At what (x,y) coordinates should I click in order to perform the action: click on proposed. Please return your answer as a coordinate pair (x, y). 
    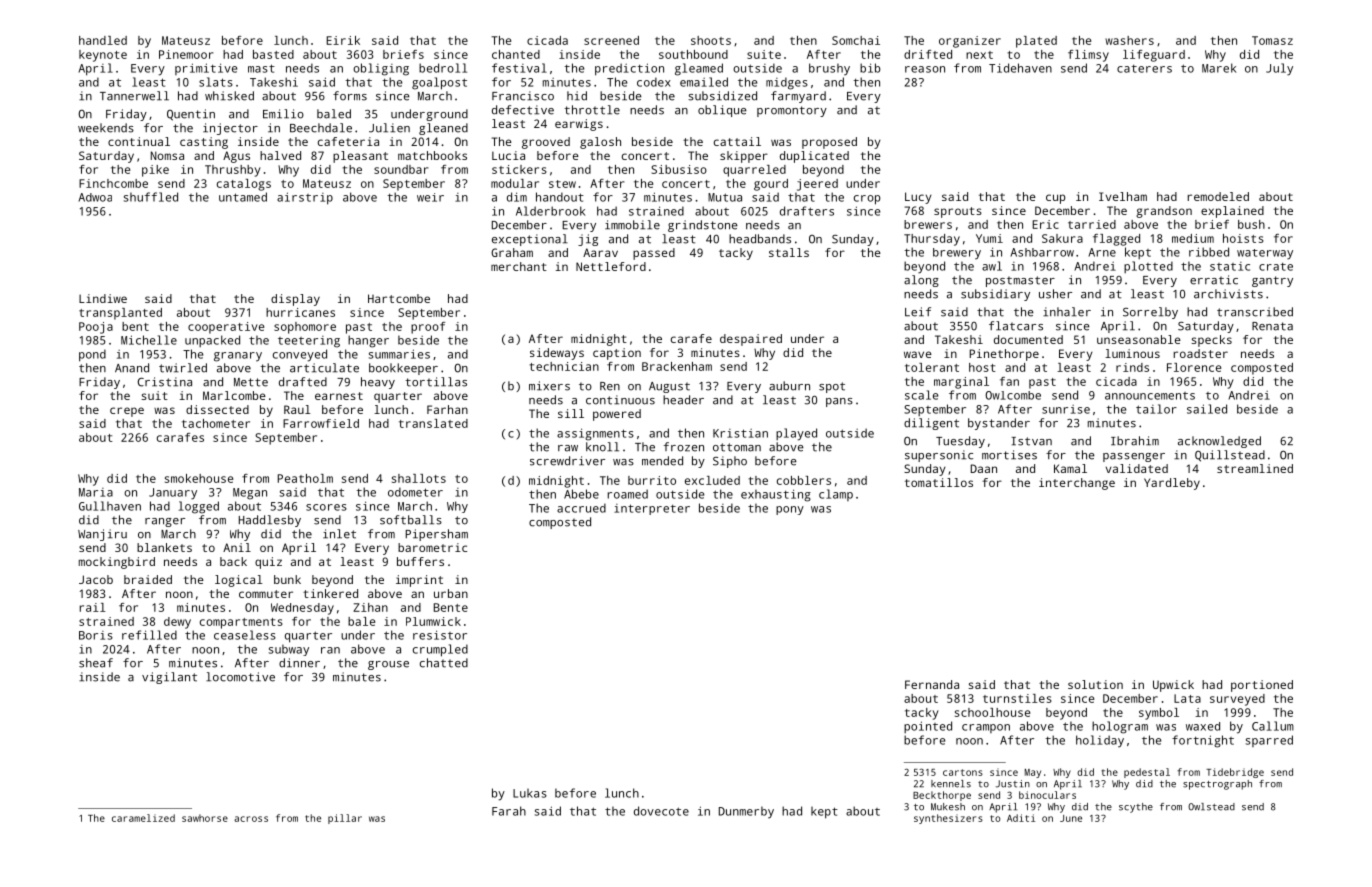
    Looking at the image, I should click on (829, 143).
